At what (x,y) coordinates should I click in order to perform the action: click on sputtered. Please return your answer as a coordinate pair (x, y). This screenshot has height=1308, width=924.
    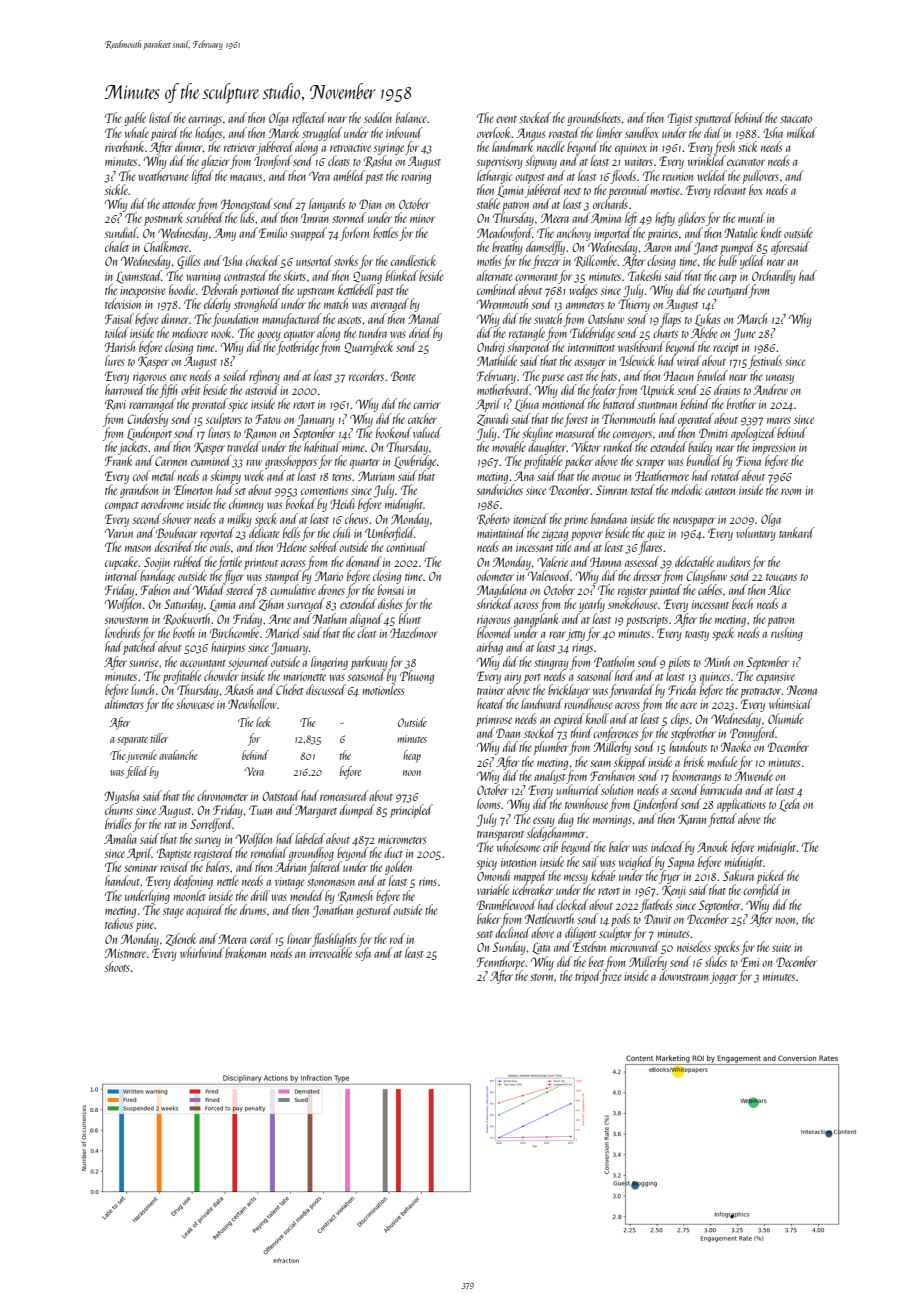
    Looking at the image, I should click on (714, 119).
